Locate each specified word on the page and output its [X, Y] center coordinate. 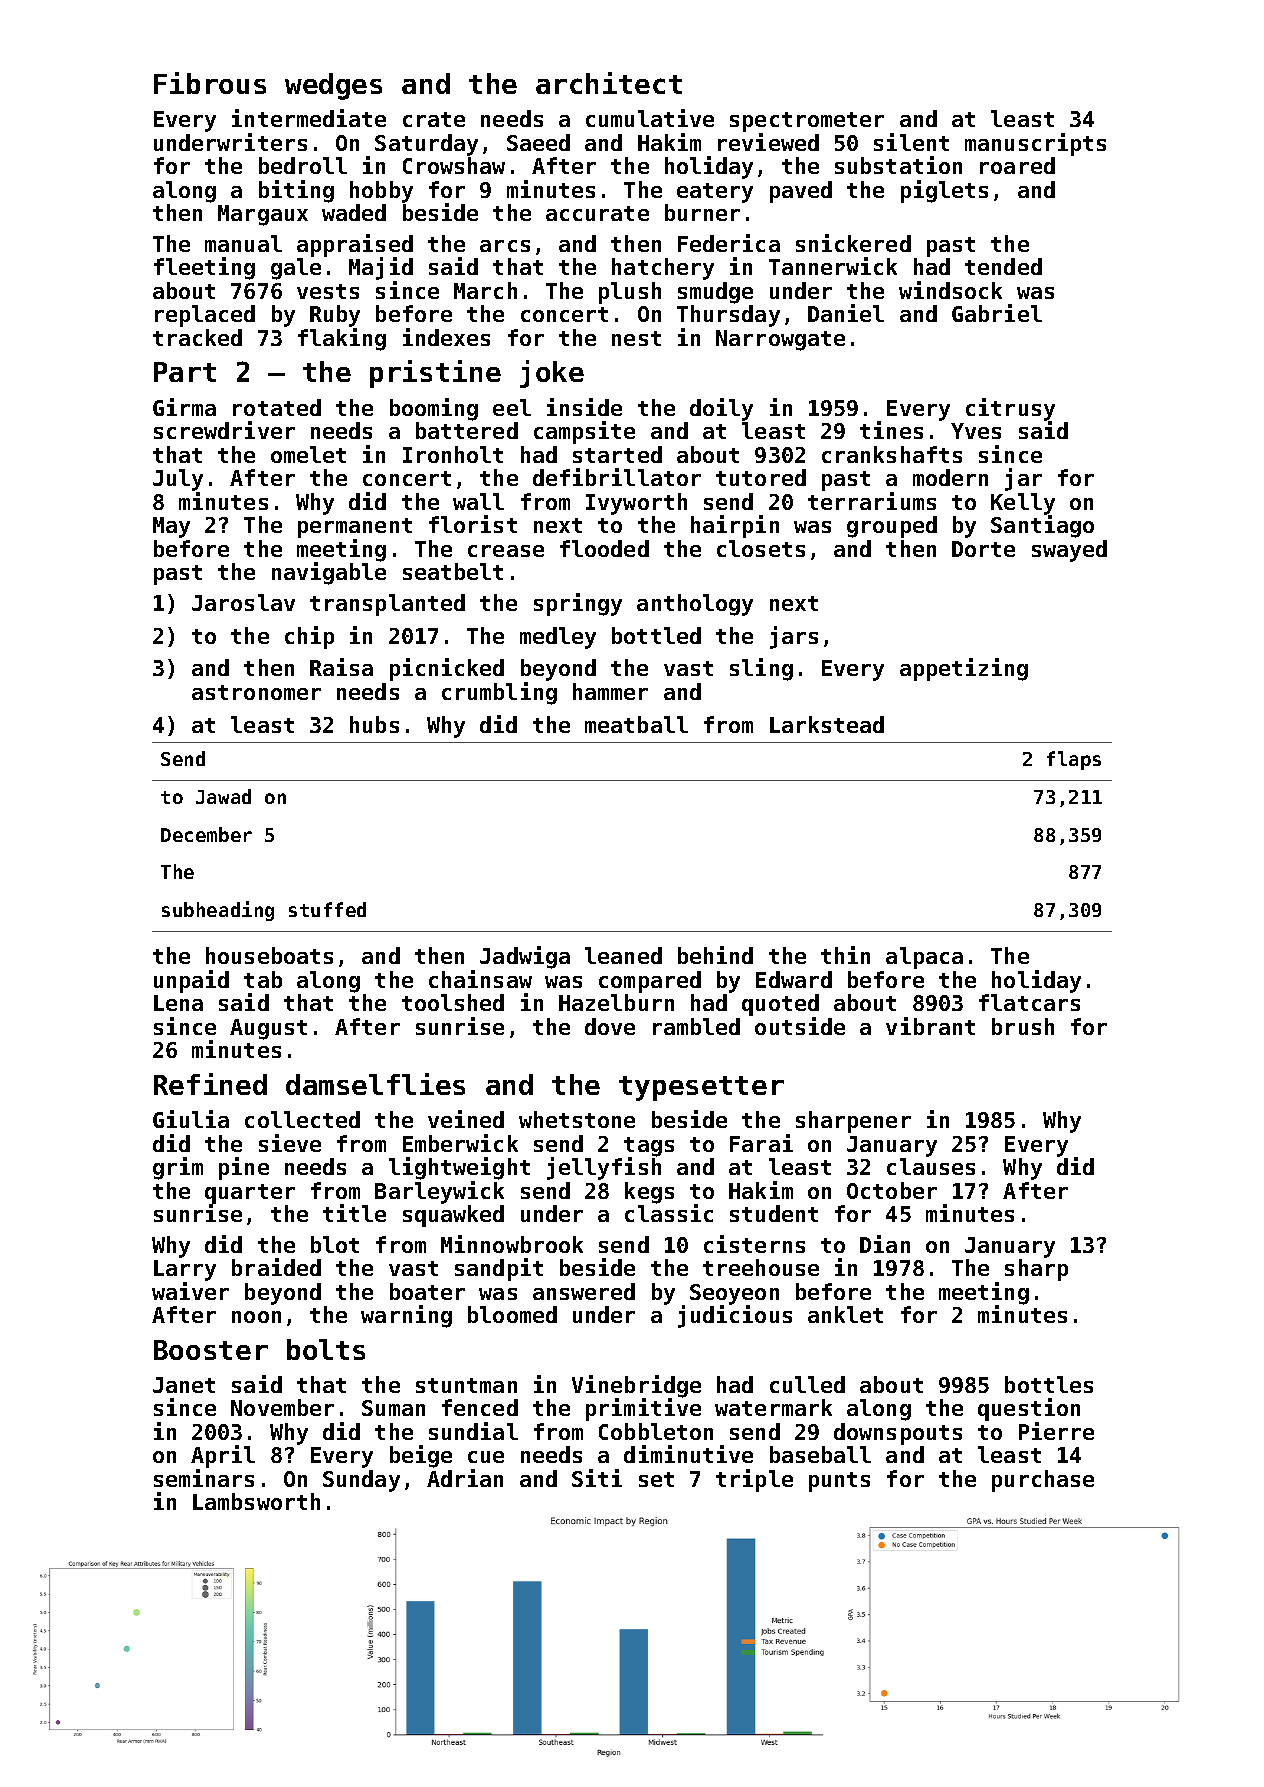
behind [715, 955]
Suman [393, 1408]
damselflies [375, 1084]
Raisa [341, 667]
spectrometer [807, 122]
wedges [333, 86]
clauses [931, 1166]
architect [609, 83]
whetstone [577, 1119]
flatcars [1029, 1002]
